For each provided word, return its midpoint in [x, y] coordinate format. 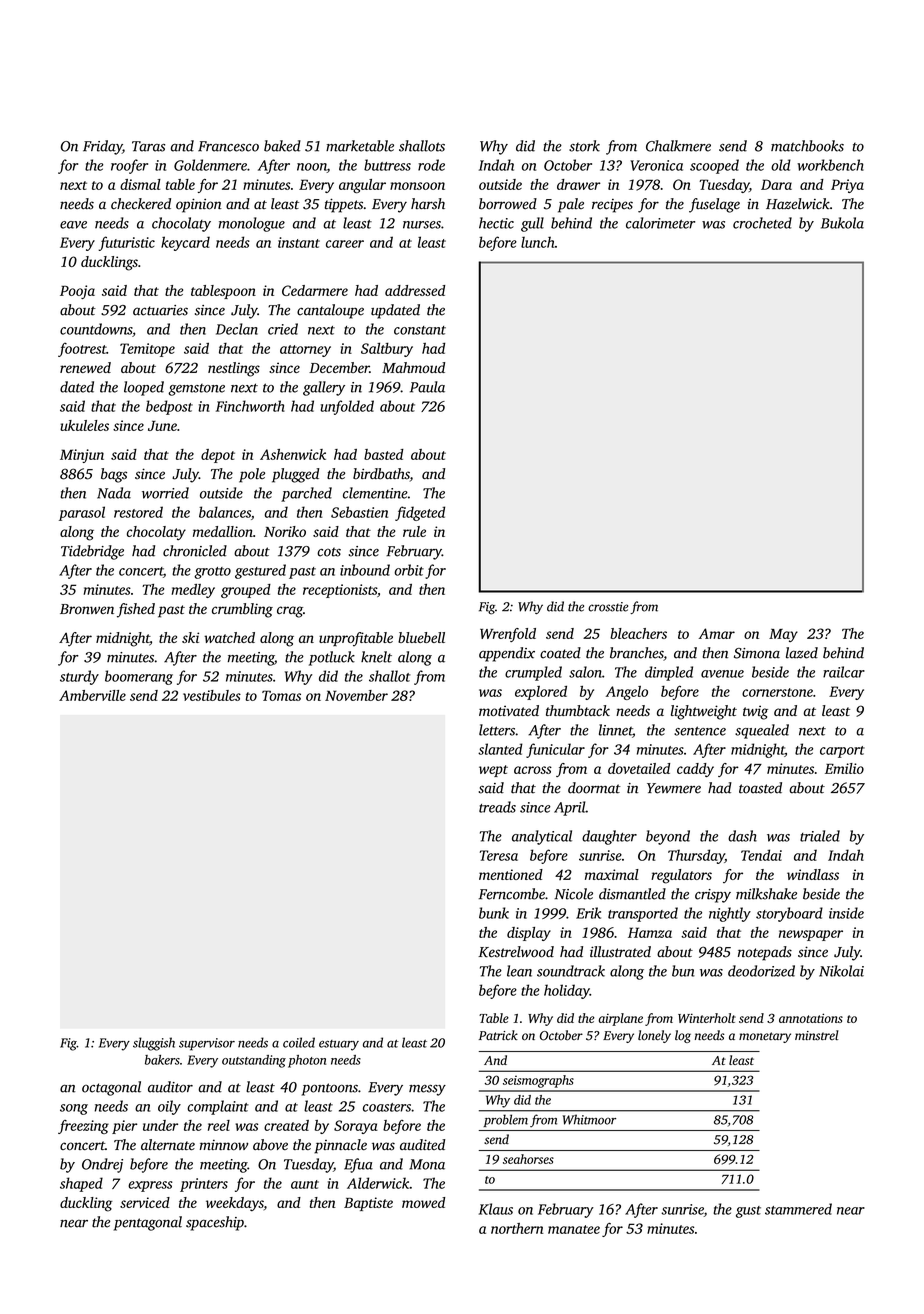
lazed [802, 653]
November [356, 695]
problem [505, 1120]
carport [842, 752]
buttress [387, 165]
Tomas [281, 695]
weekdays [235, 1204]
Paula [427, 387]
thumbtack [578, 710]
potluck [332, 658]
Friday [102, 147]
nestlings [234, 369]
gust [748, 1212]
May [783, 635]
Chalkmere [678, 146]
